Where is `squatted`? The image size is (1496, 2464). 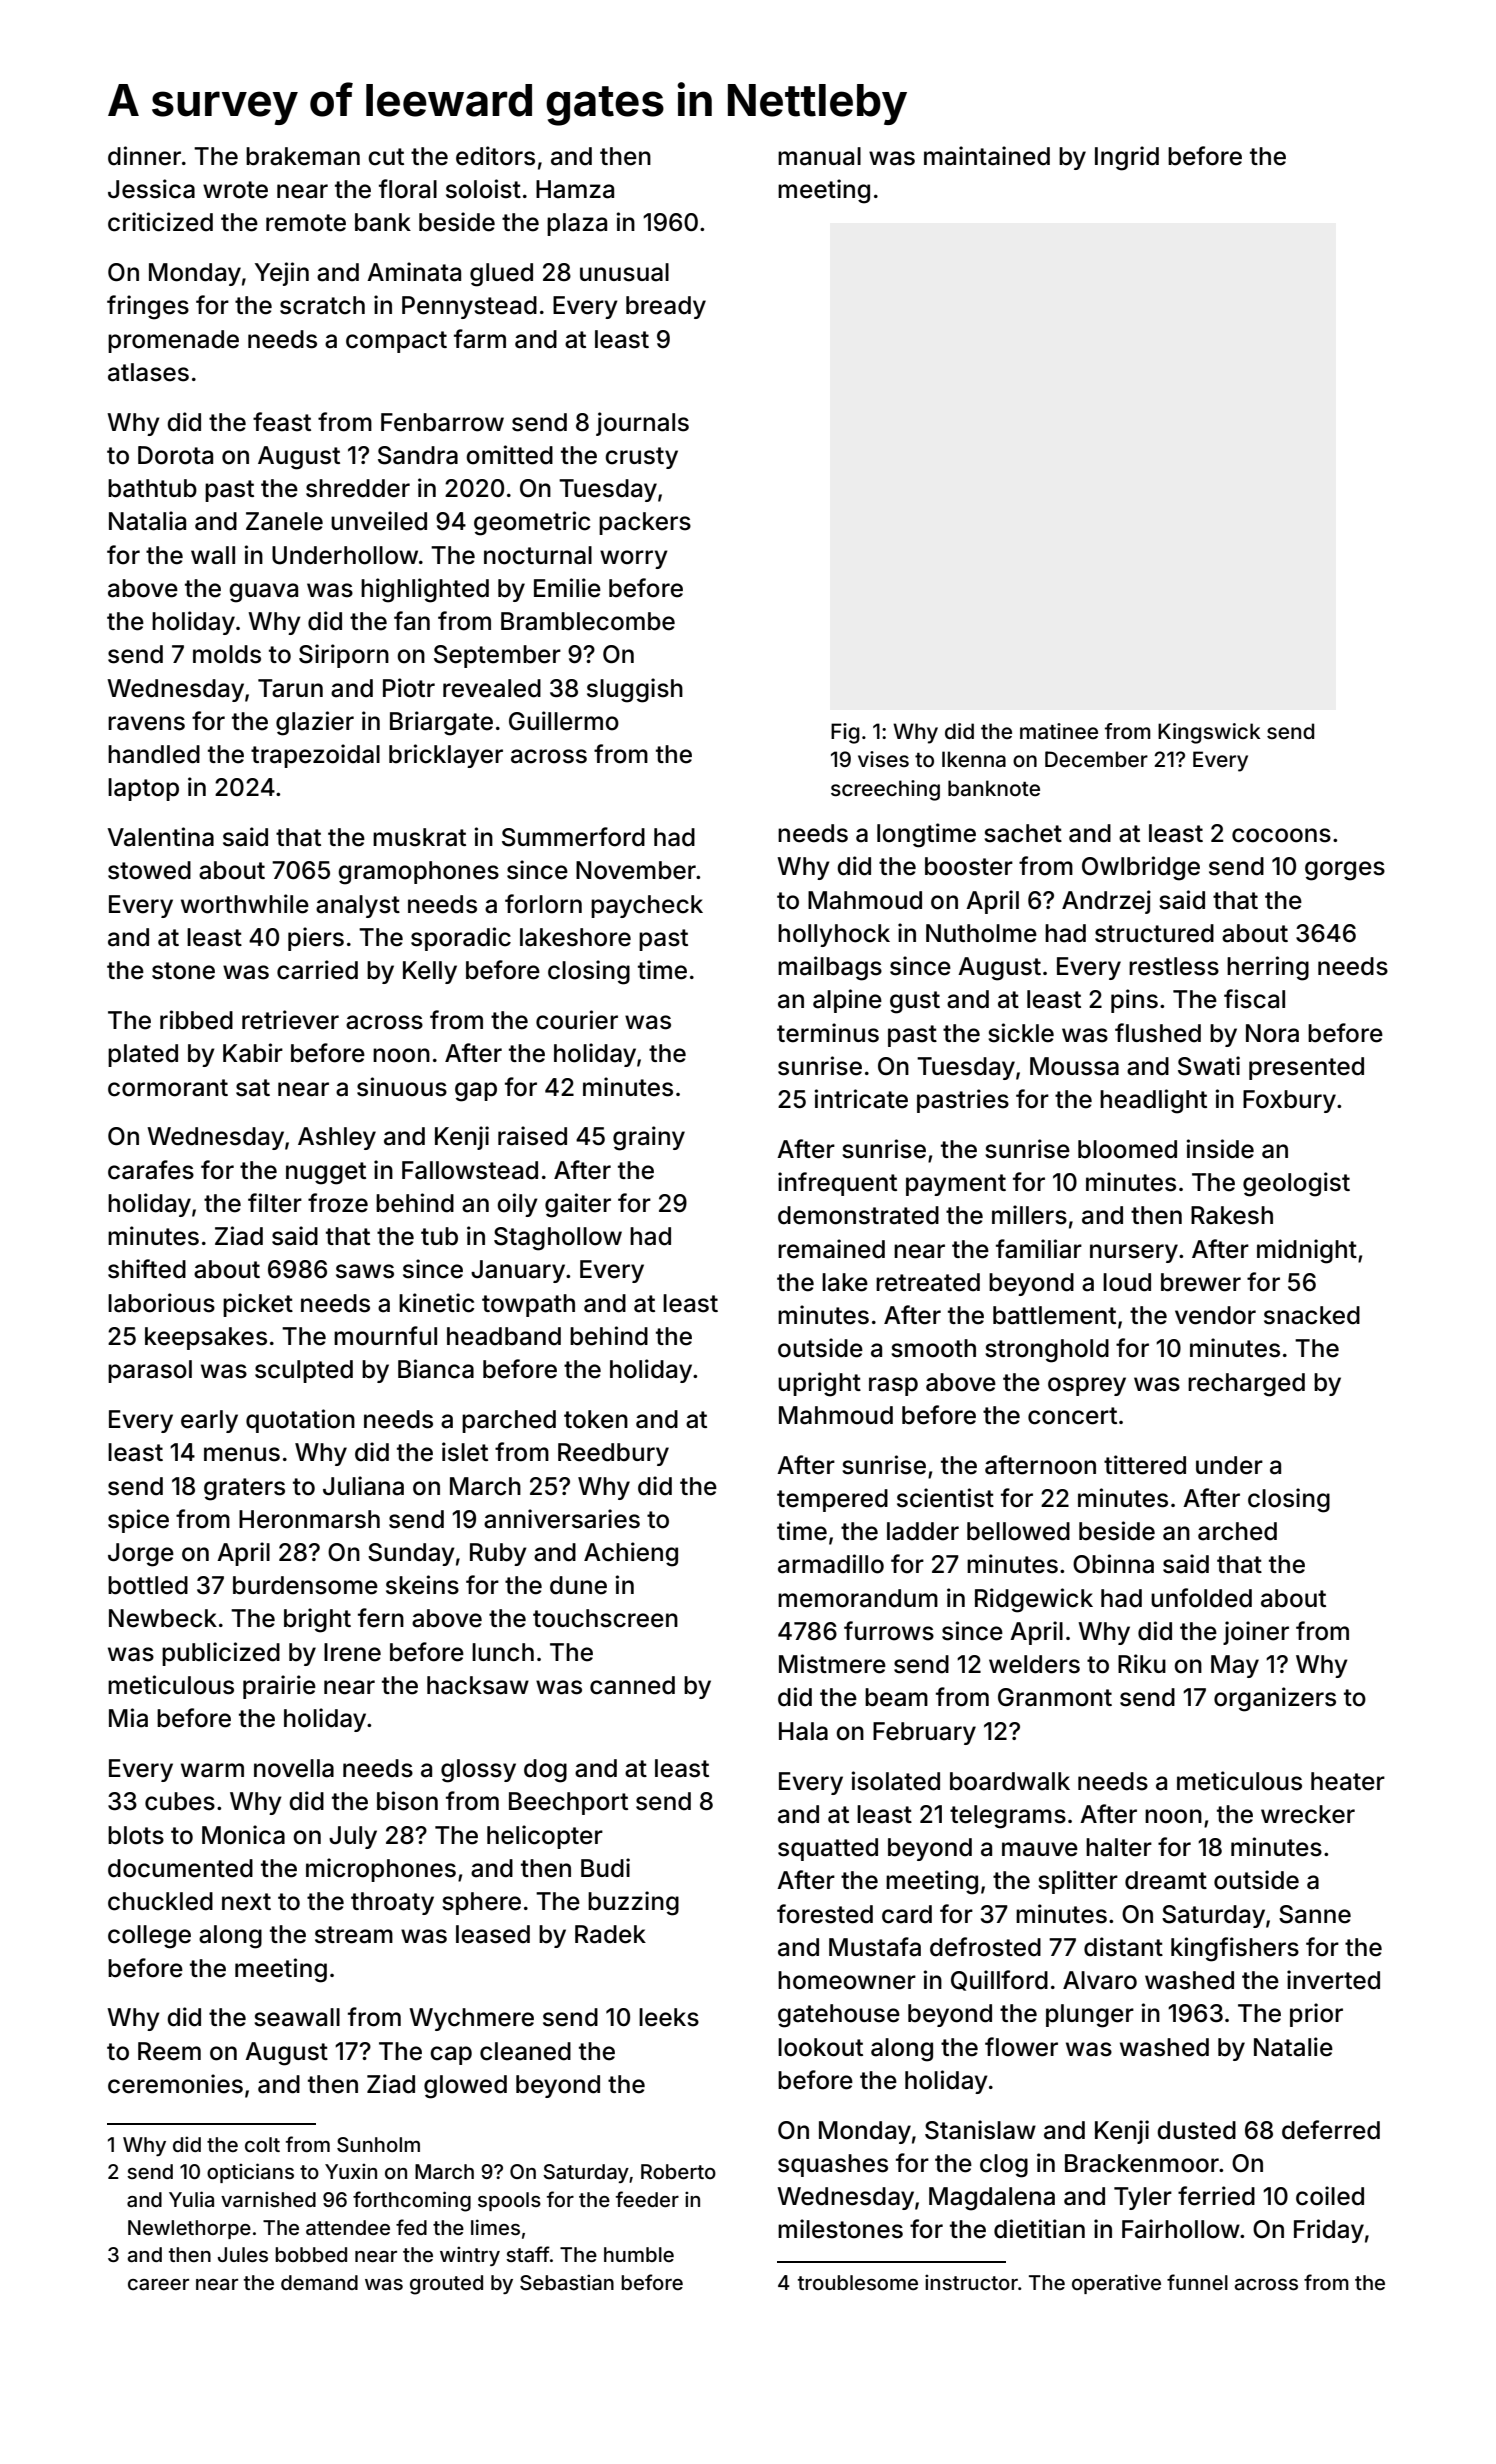
squatted is located at coordinates (828, 1849).
